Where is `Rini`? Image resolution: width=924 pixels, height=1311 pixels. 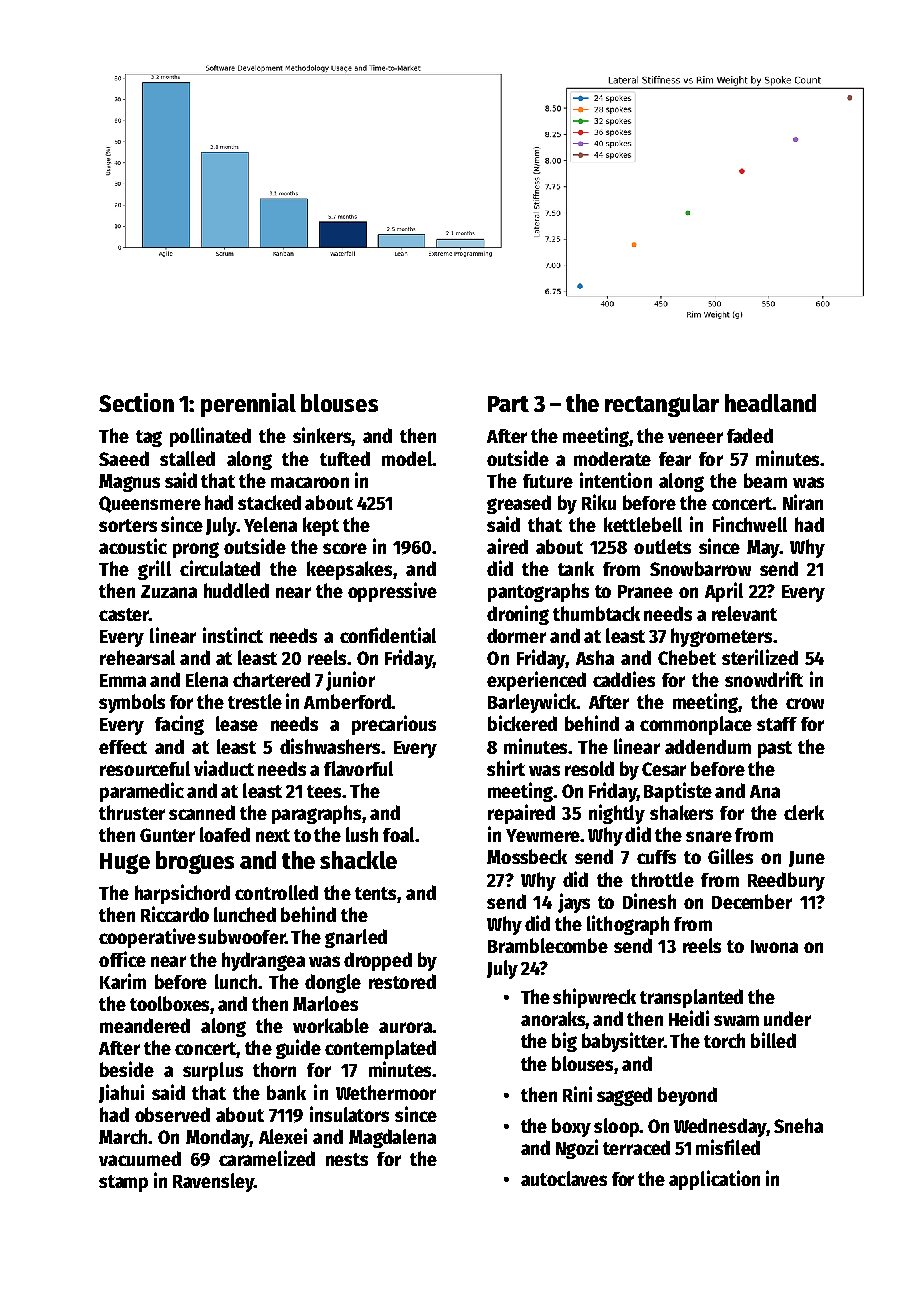 Rini is located at coordinates (577, 1094).
